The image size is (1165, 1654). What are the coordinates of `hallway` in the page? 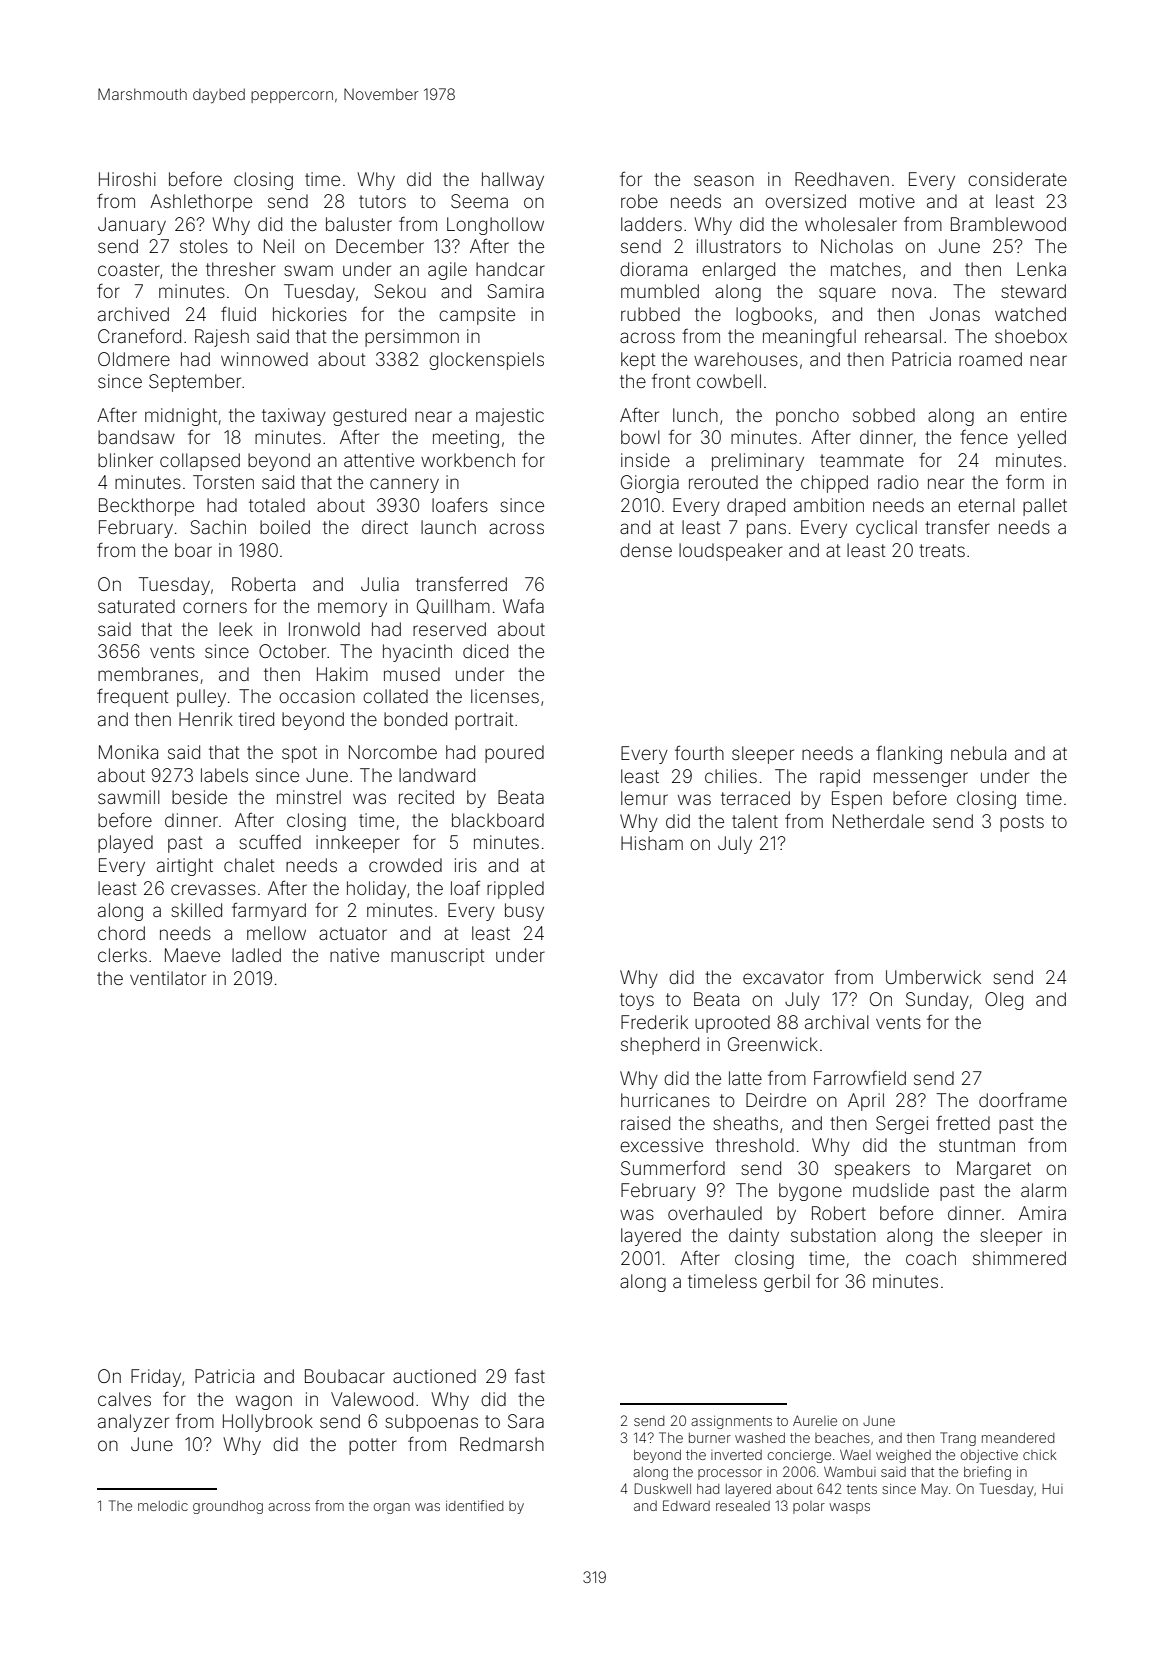 It's located at (513, 181).
